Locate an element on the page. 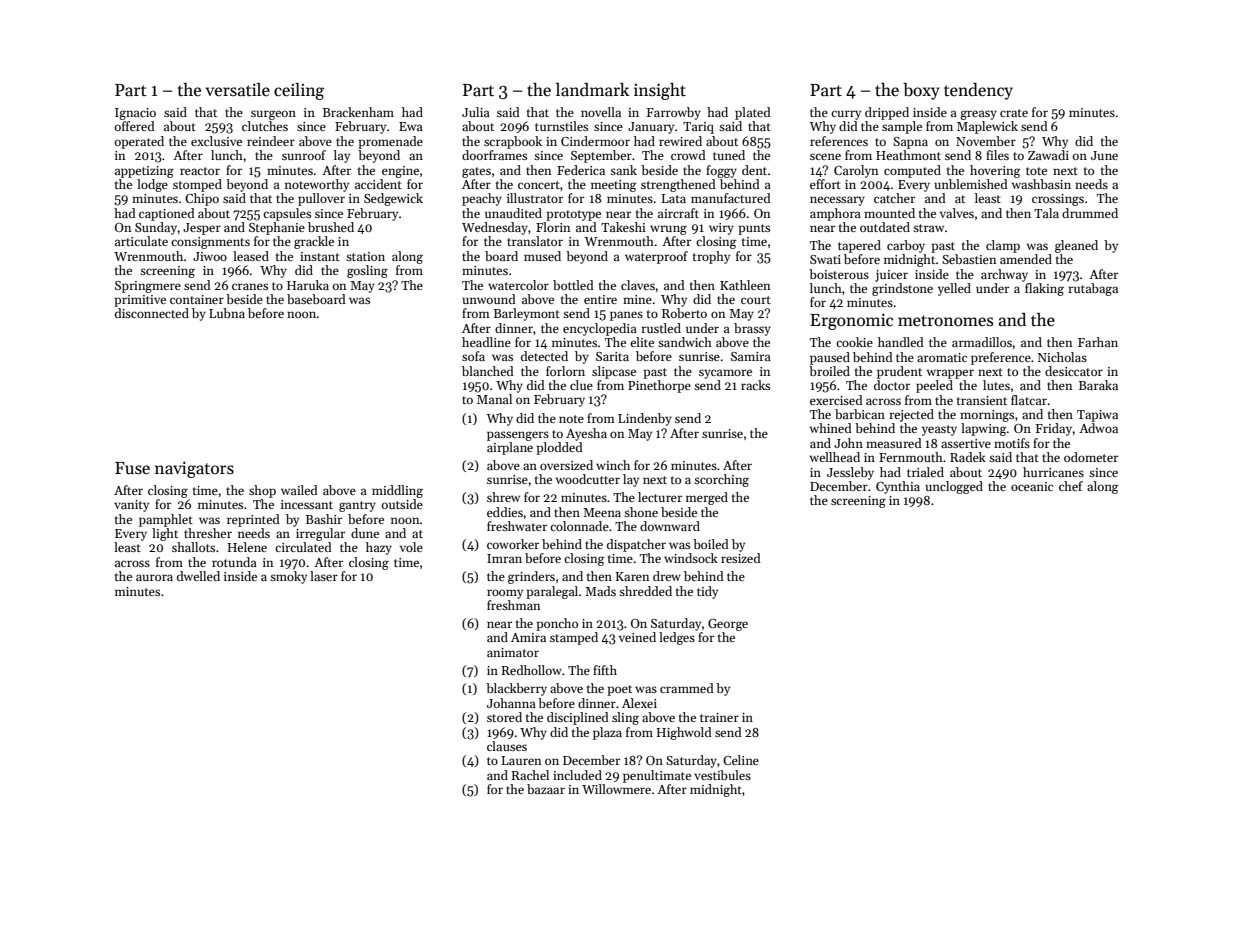 The image size is (1233, 952). Willowmere is located at coordinates (616, 789).
